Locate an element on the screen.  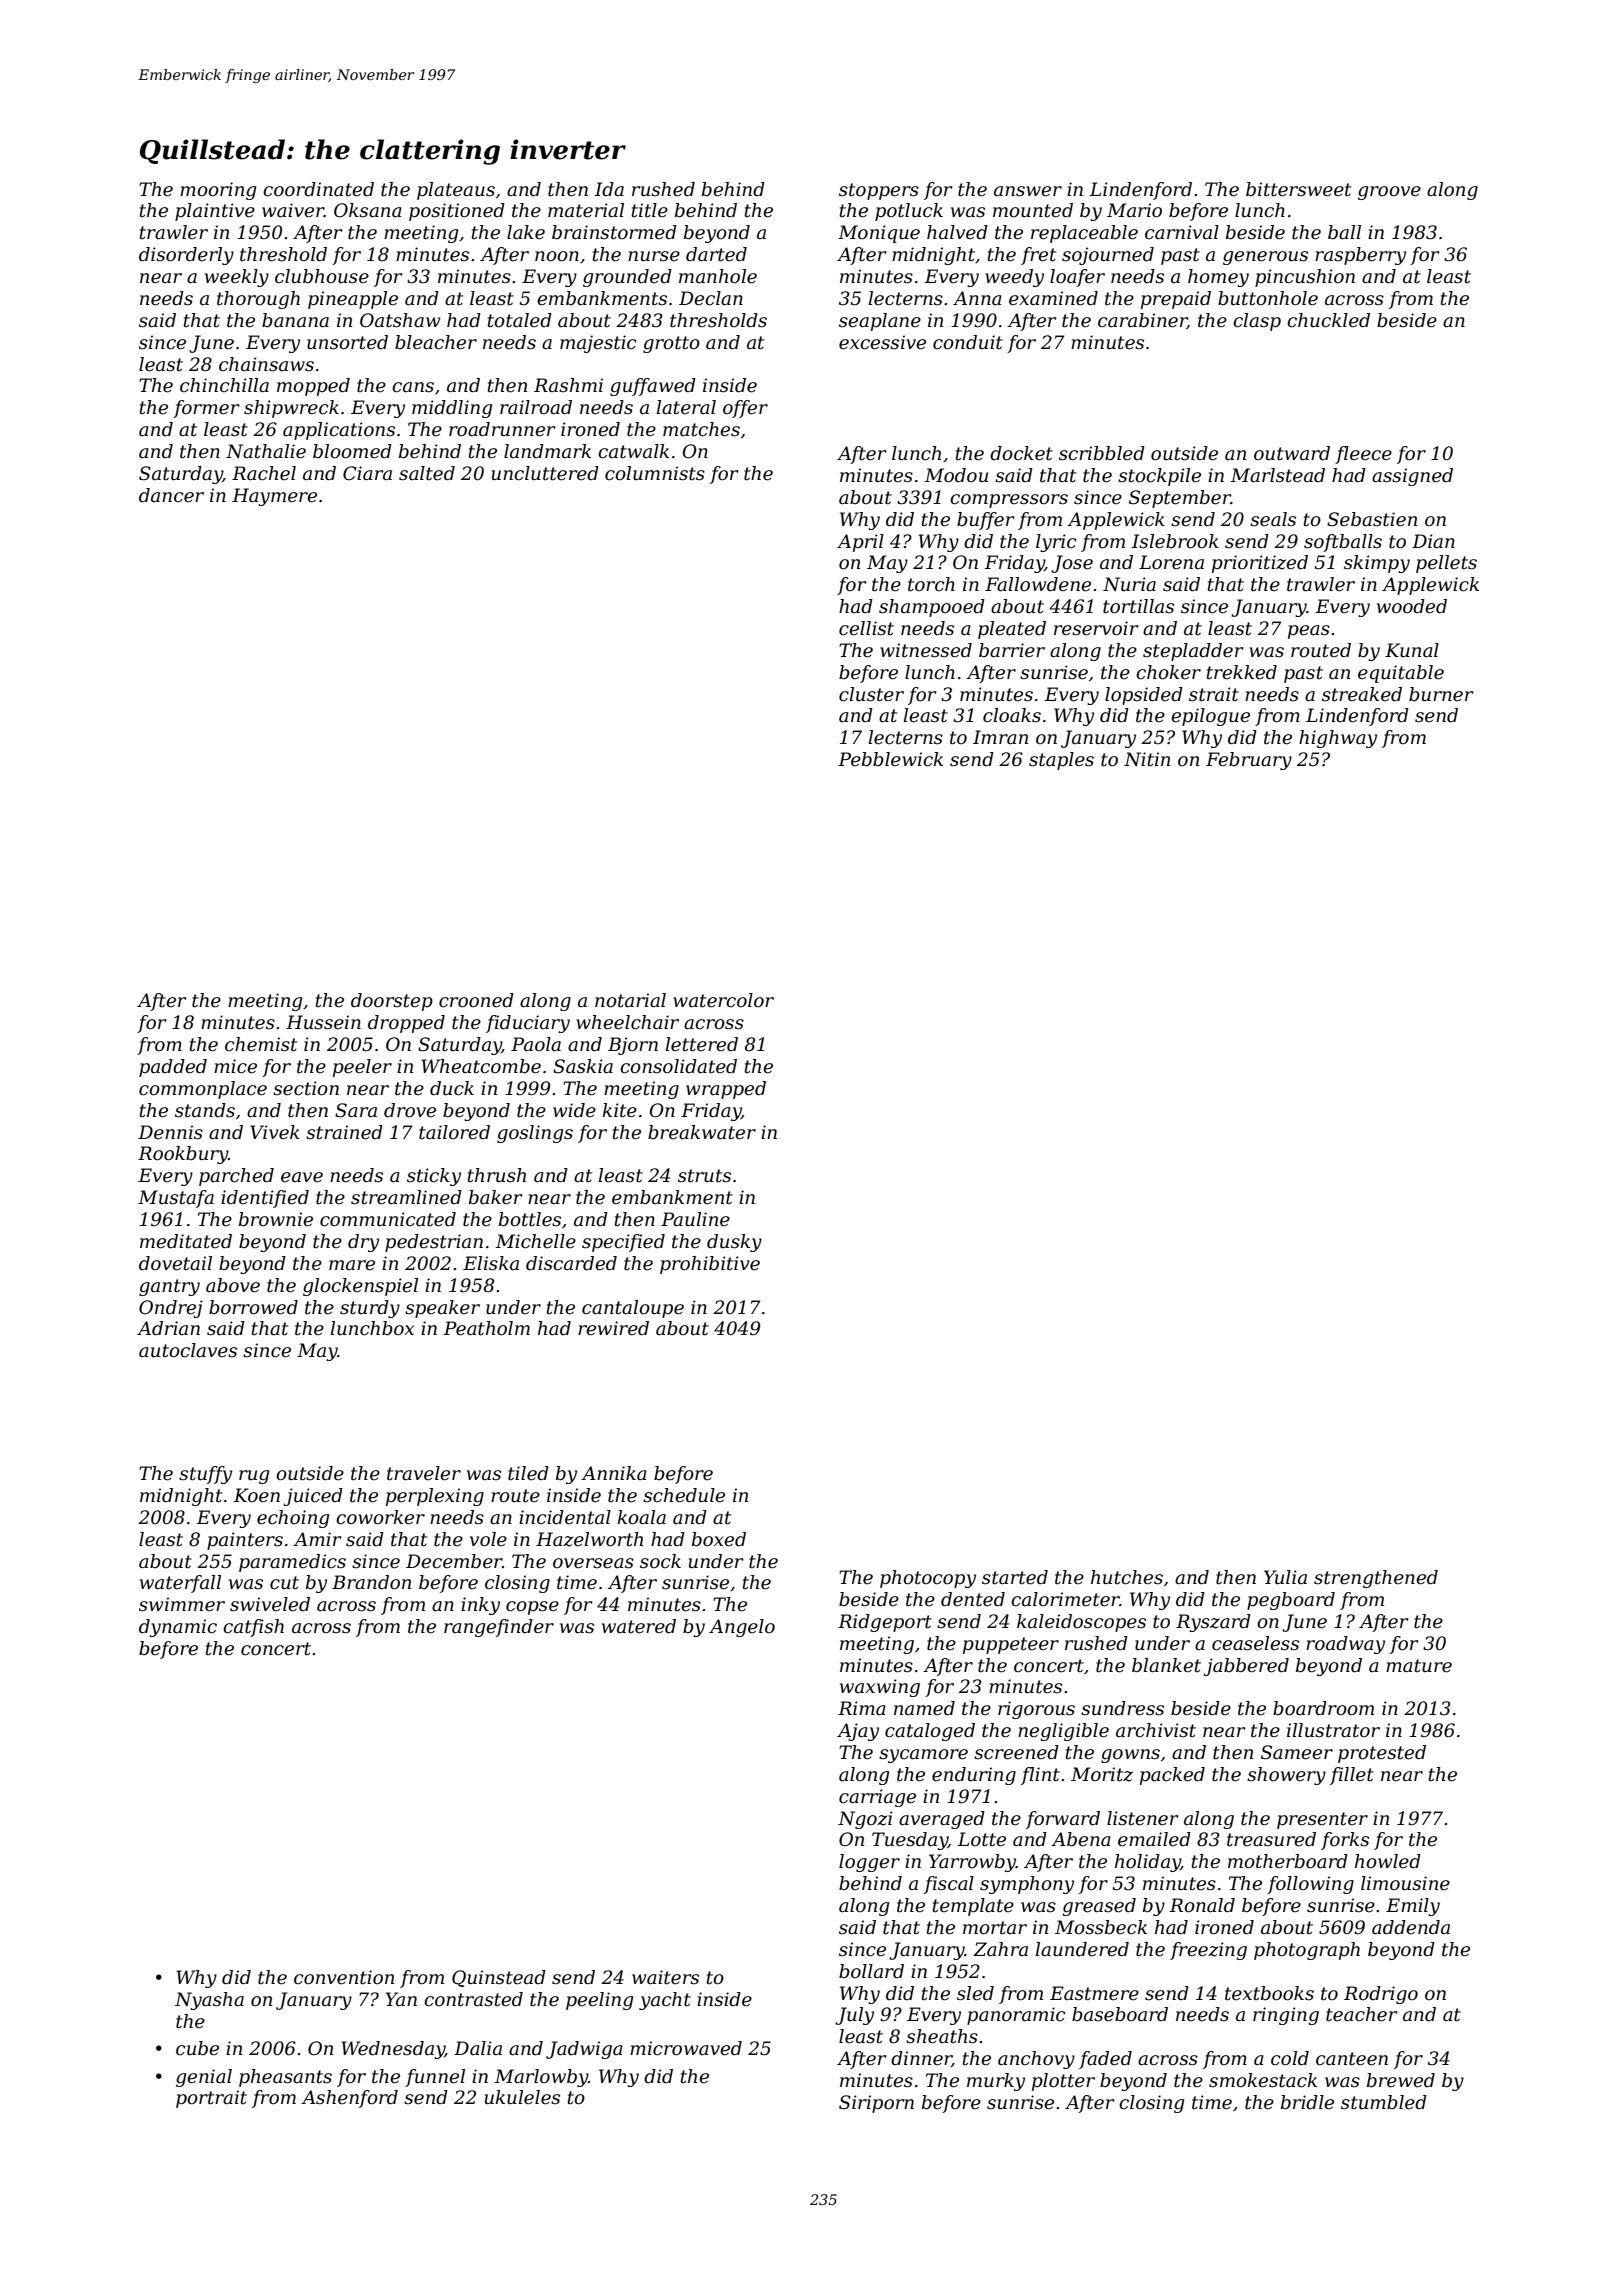
Moritz is located at coordinates (1102, 1774).
